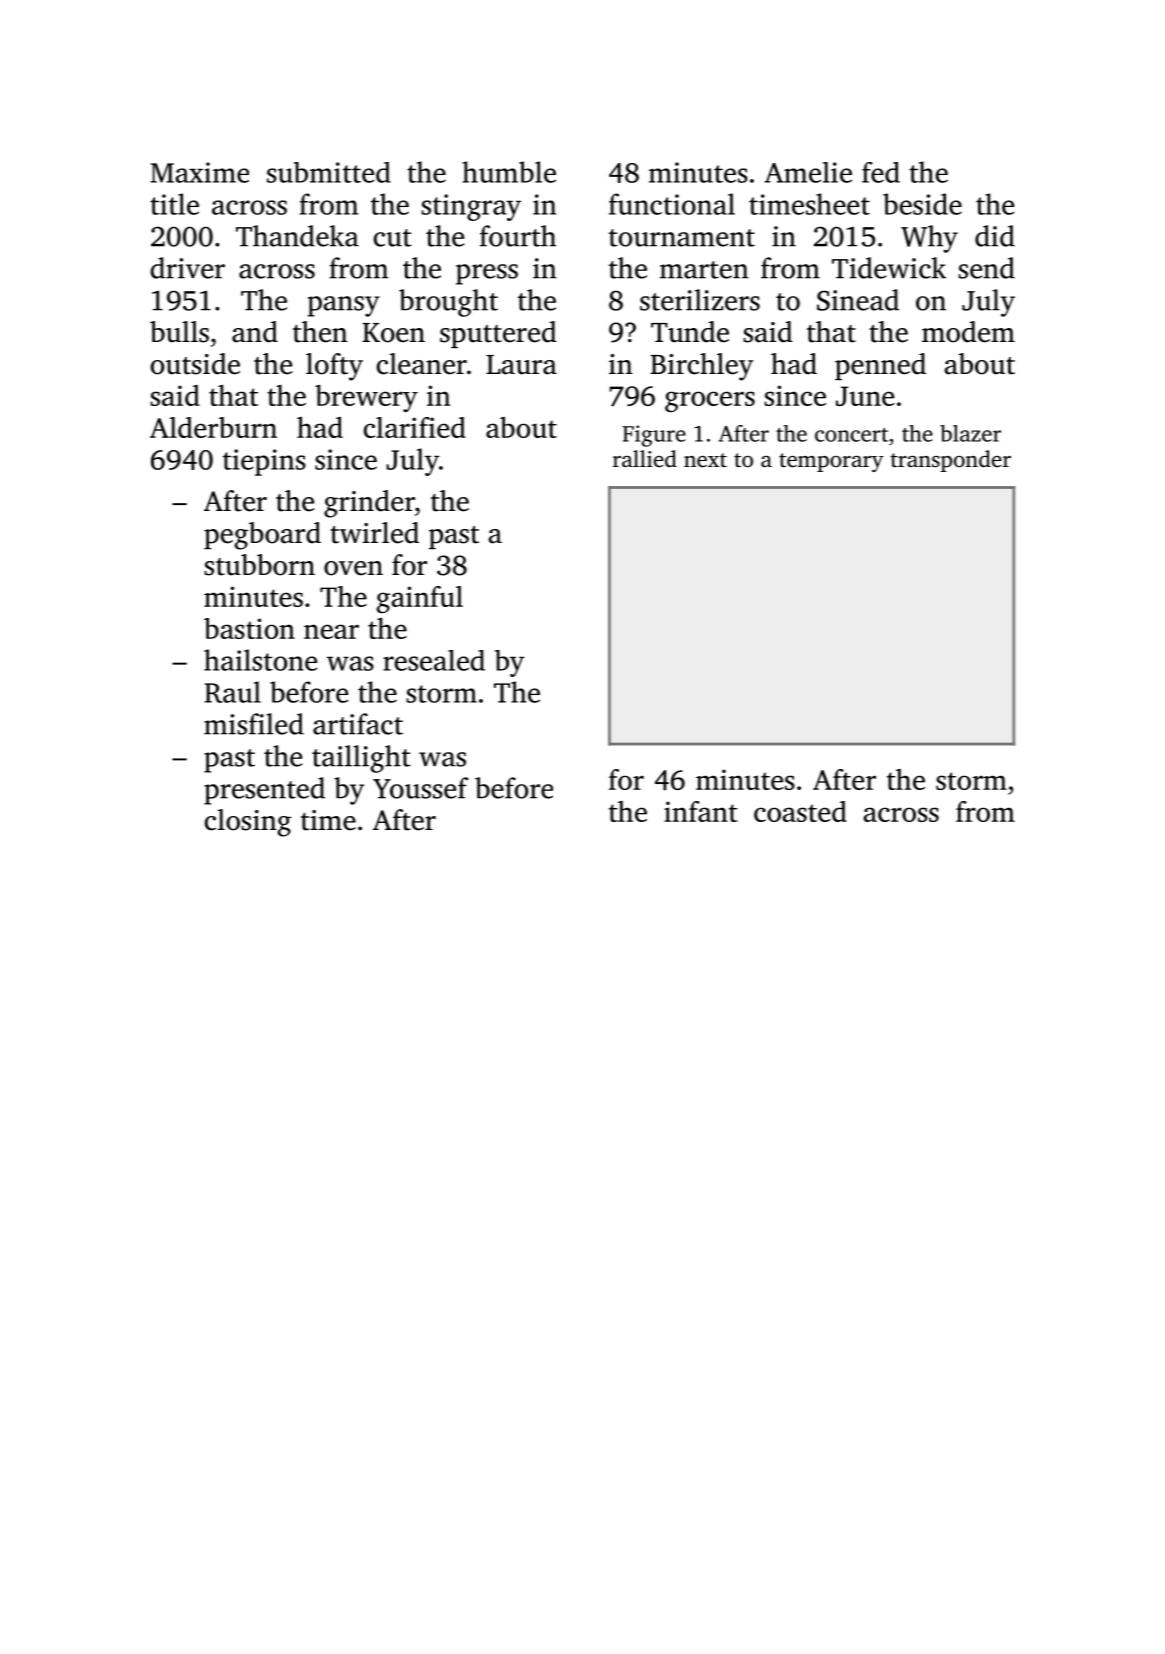 The image size is (1165, 1654). I want to click on Tidewick, so click(889, 268).
